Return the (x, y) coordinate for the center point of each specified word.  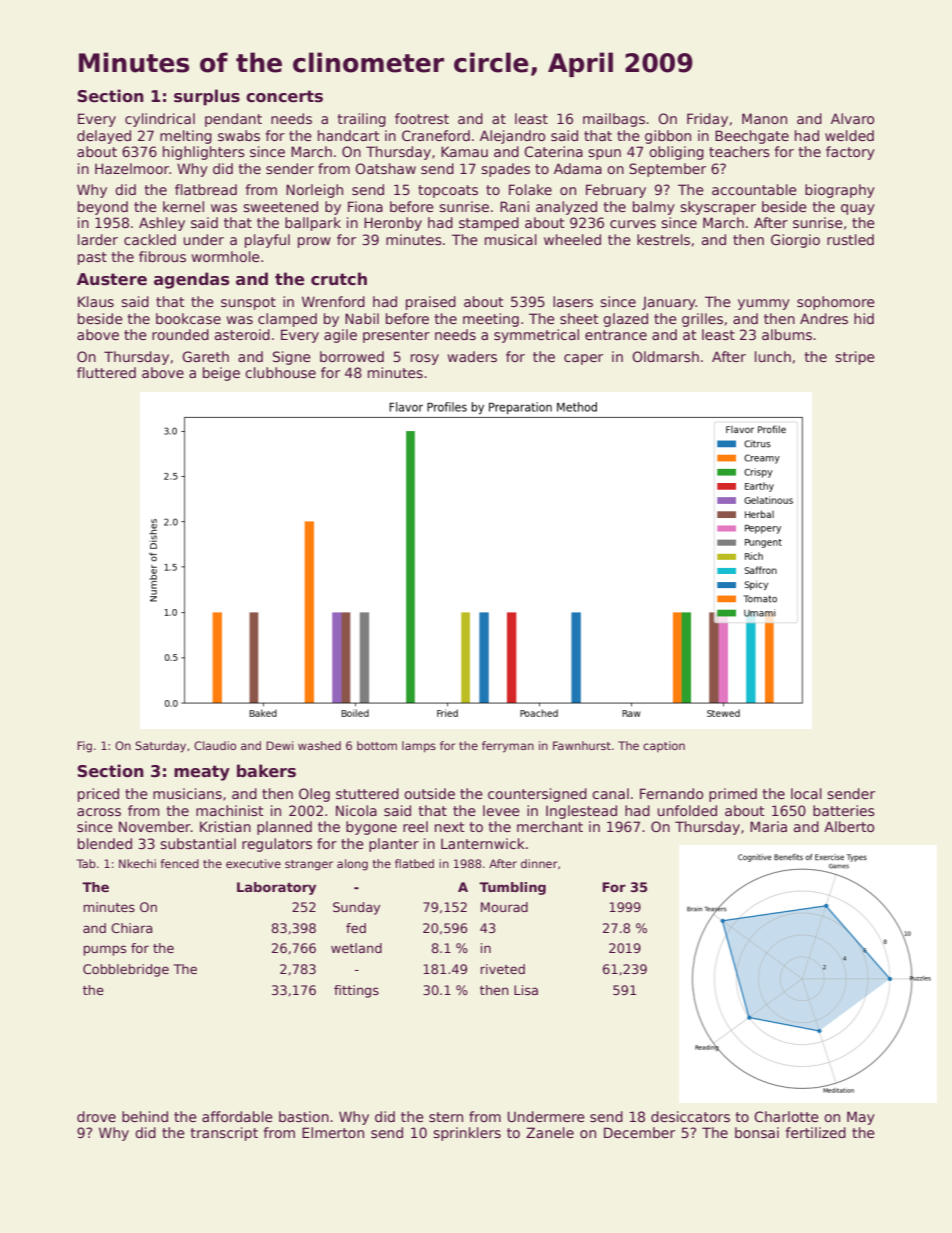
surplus (207, 97)
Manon (764, 118)
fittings (356, 991)
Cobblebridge (126, 970)
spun (604, 154)
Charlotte (786, 1116)
